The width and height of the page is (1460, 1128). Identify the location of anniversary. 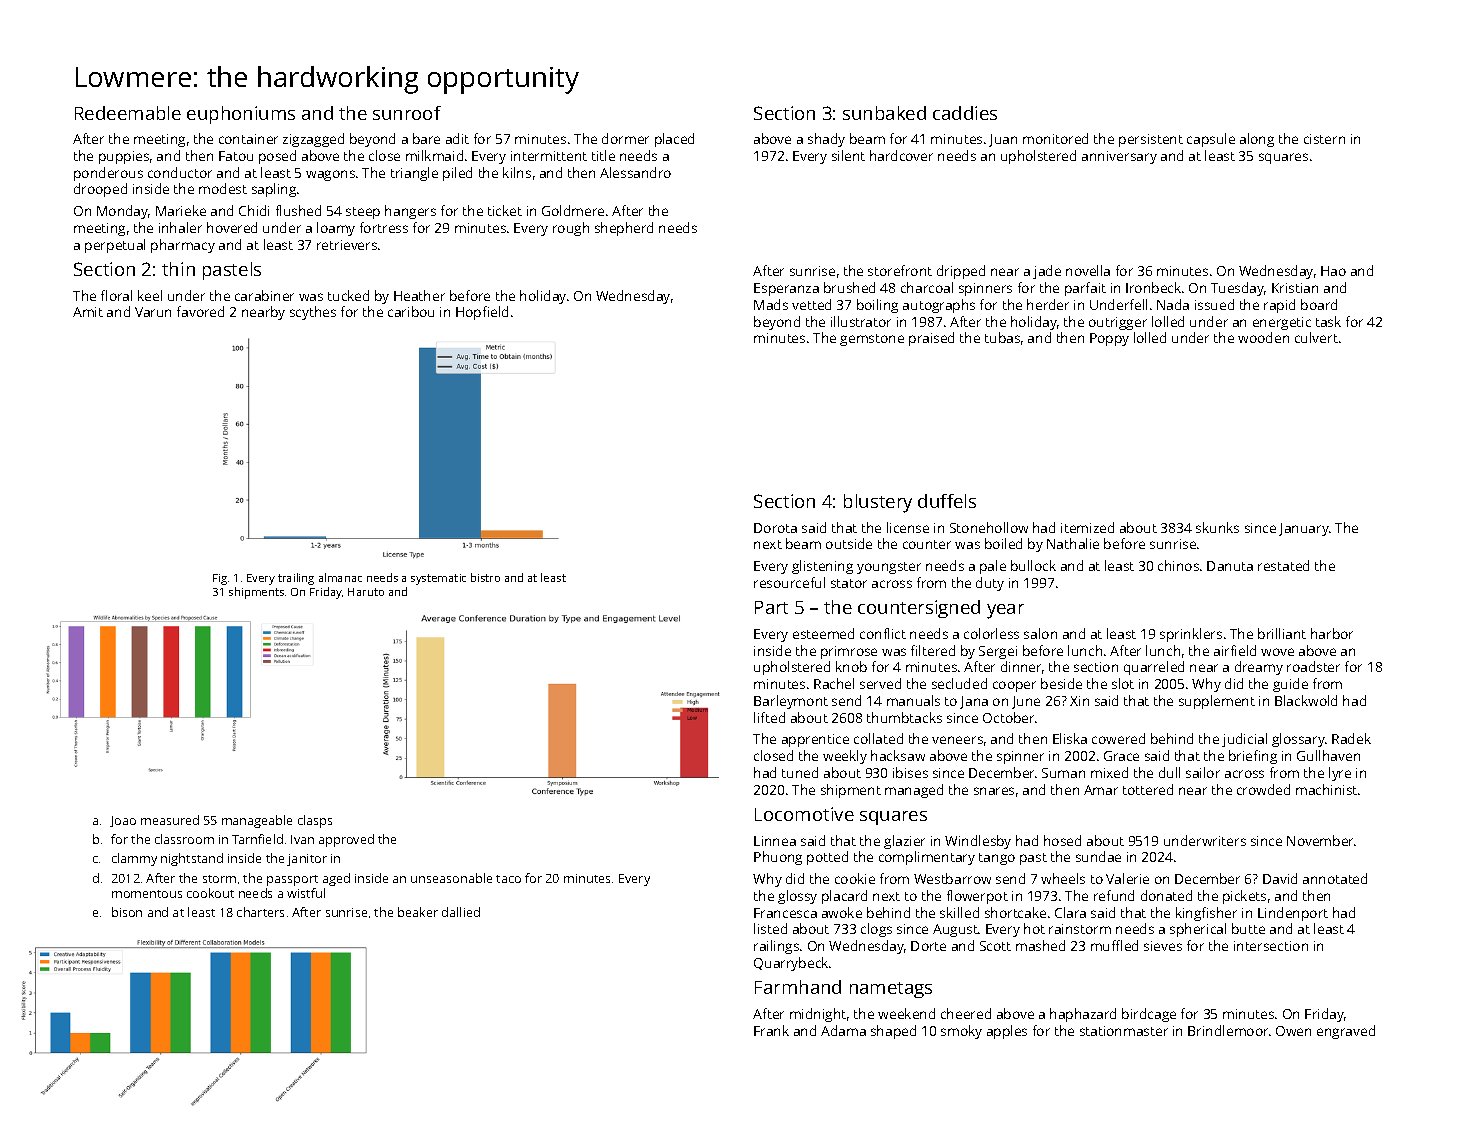
(1119, 157).
